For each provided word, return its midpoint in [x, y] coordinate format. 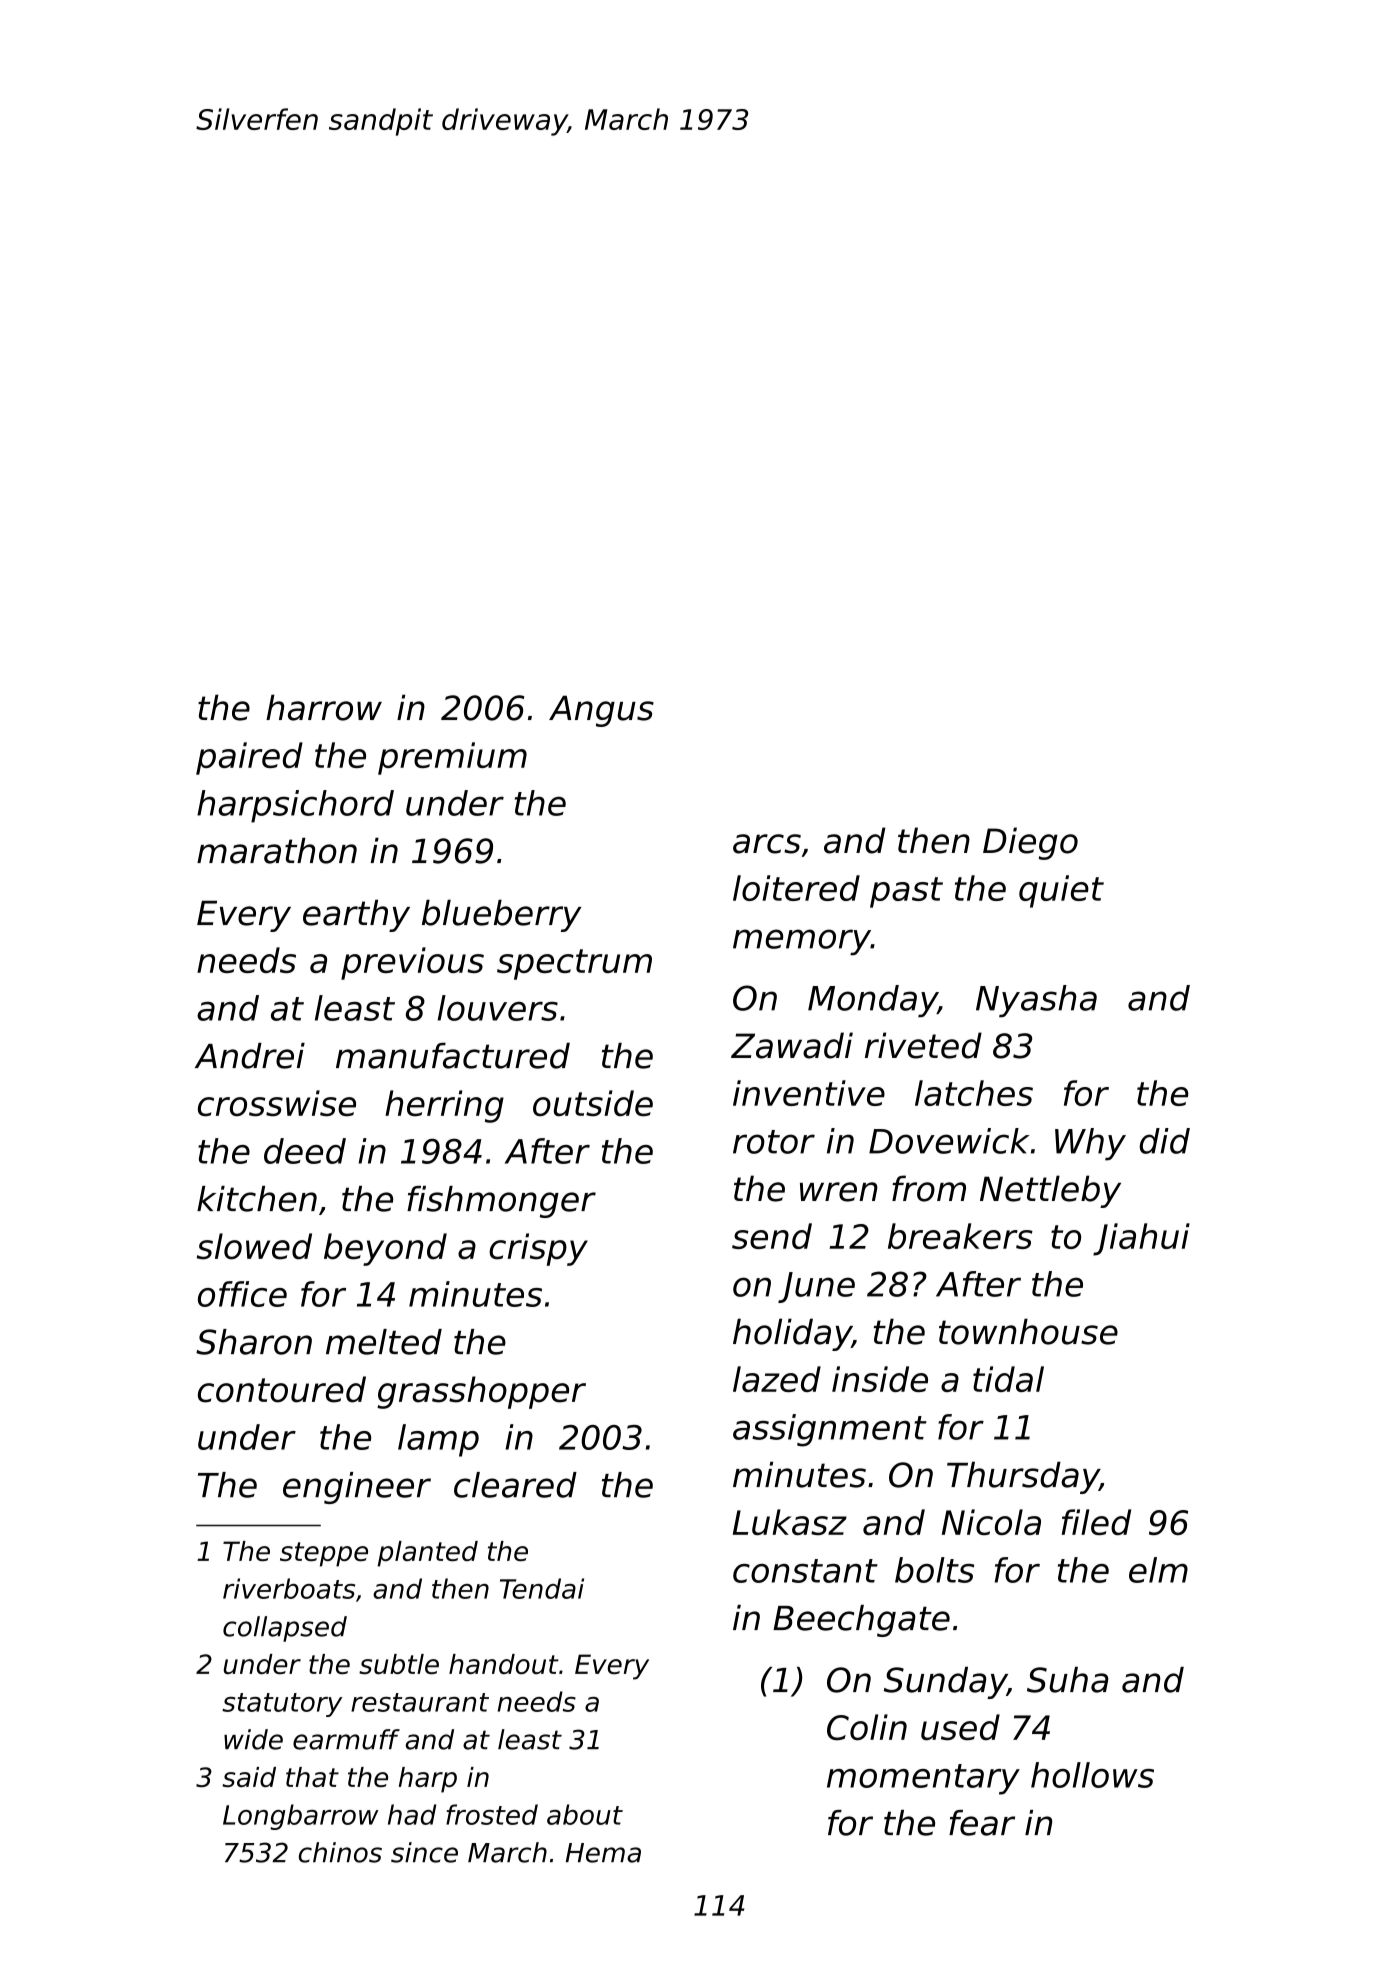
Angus [601, 711]
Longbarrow [301, 1817]
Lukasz [790, 1522]
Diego [1030, 843]
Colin [867, 1727]
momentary [923, 1779]
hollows [1092, 1775]
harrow [324, 707]
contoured [282, 1389]
